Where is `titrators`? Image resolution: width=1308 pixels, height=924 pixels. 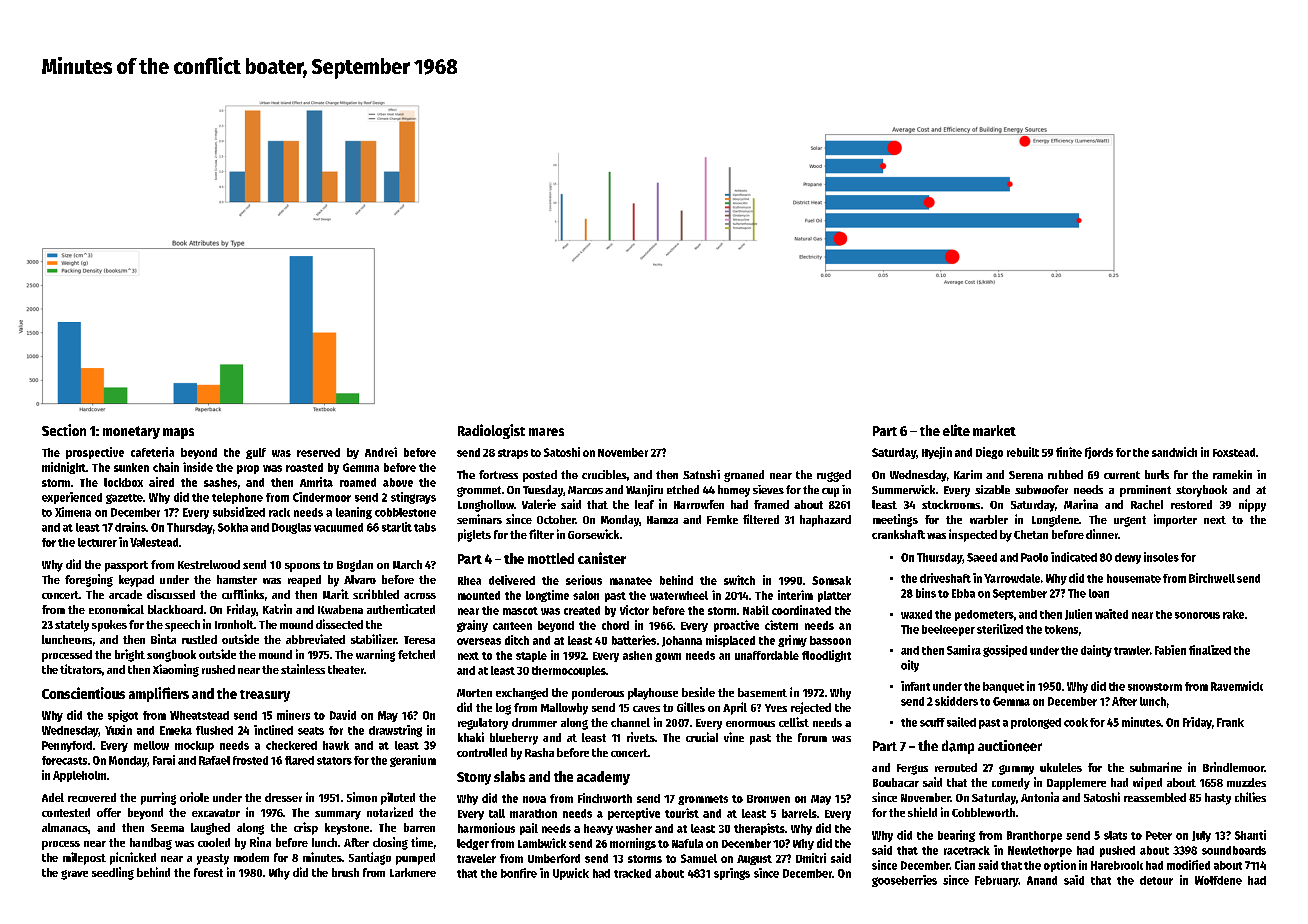 titrators is located at coordinates (81, 669).
